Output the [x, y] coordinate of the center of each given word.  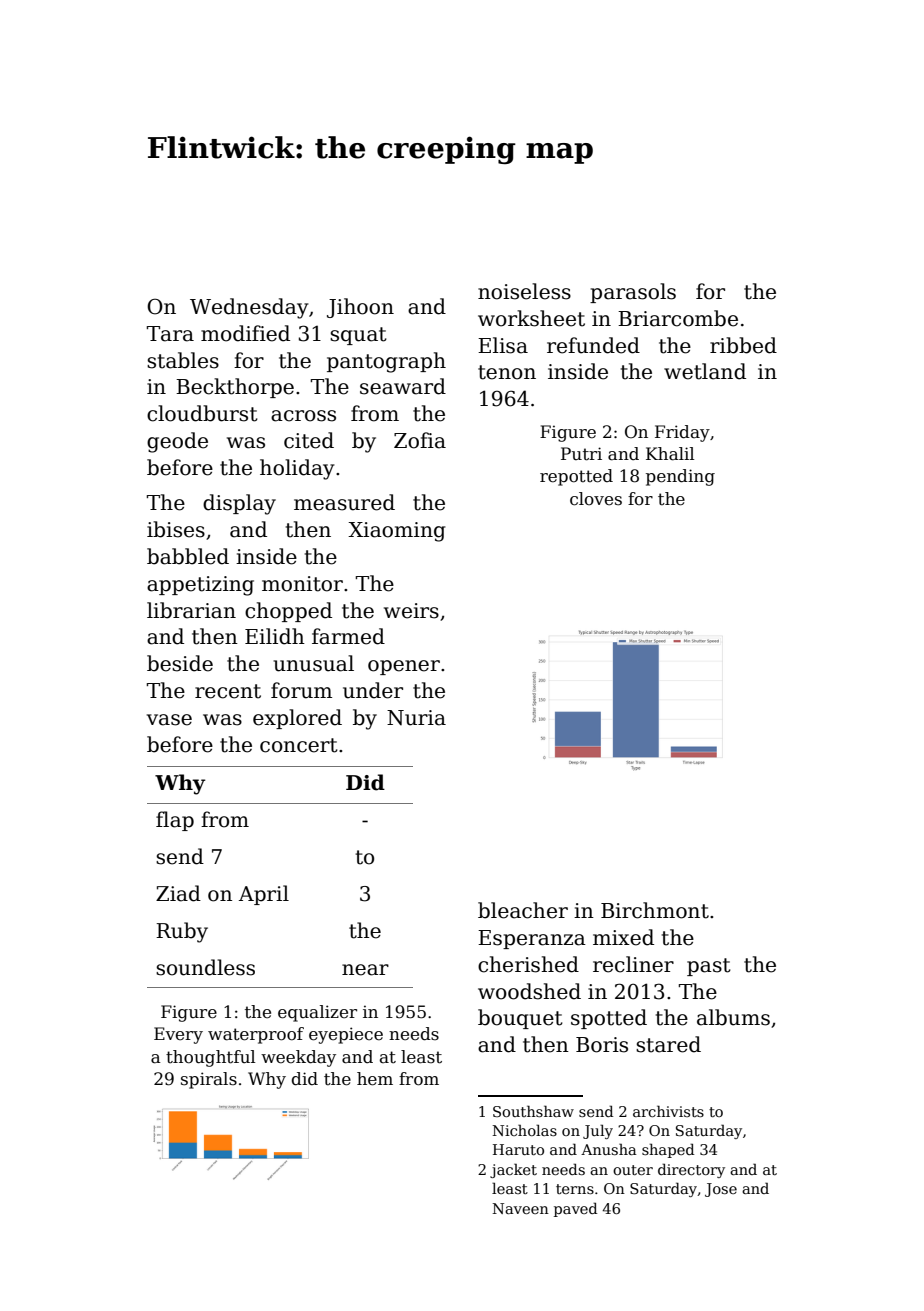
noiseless [524, 291]
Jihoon [360, 308]
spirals [209, 1080]
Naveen [521, 1208]
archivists [668, 1111]
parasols [633, 293]
